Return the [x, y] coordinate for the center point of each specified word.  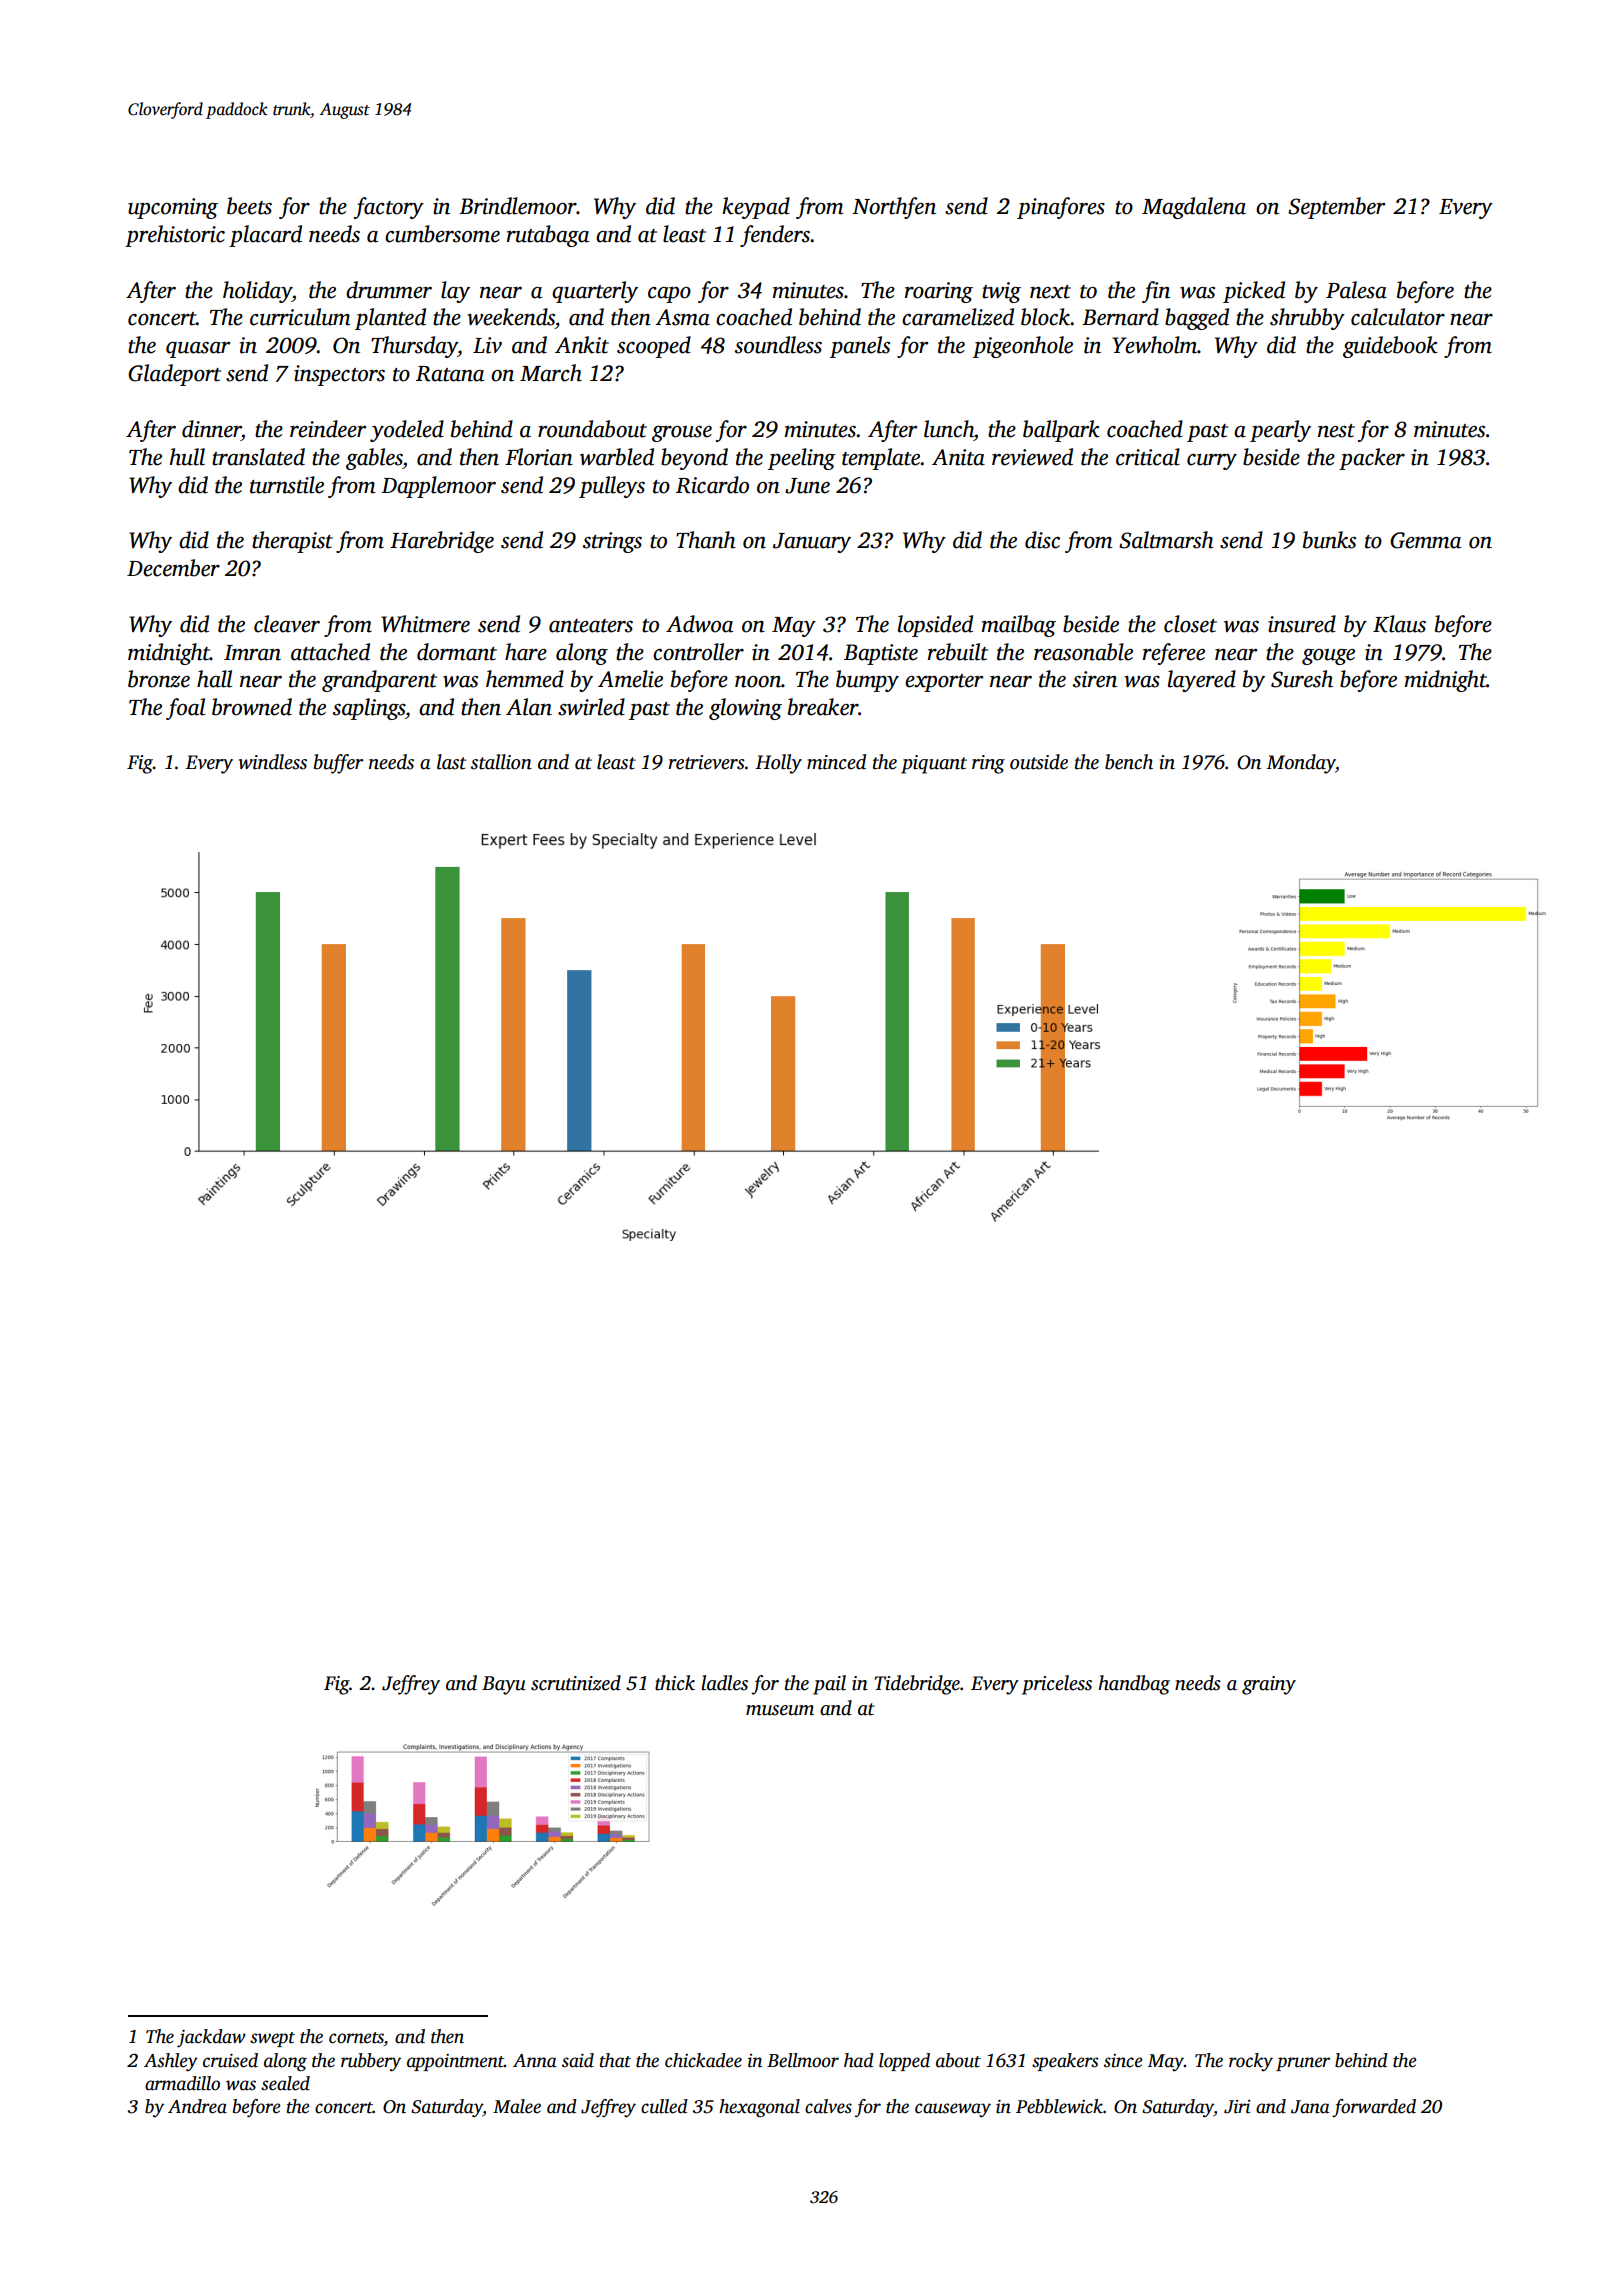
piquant [934, 764]
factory [389, 208]
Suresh [1302, 679]
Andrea [197, 2106]
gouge [1328, 657]
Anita [958, 457]
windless [272, 762]
